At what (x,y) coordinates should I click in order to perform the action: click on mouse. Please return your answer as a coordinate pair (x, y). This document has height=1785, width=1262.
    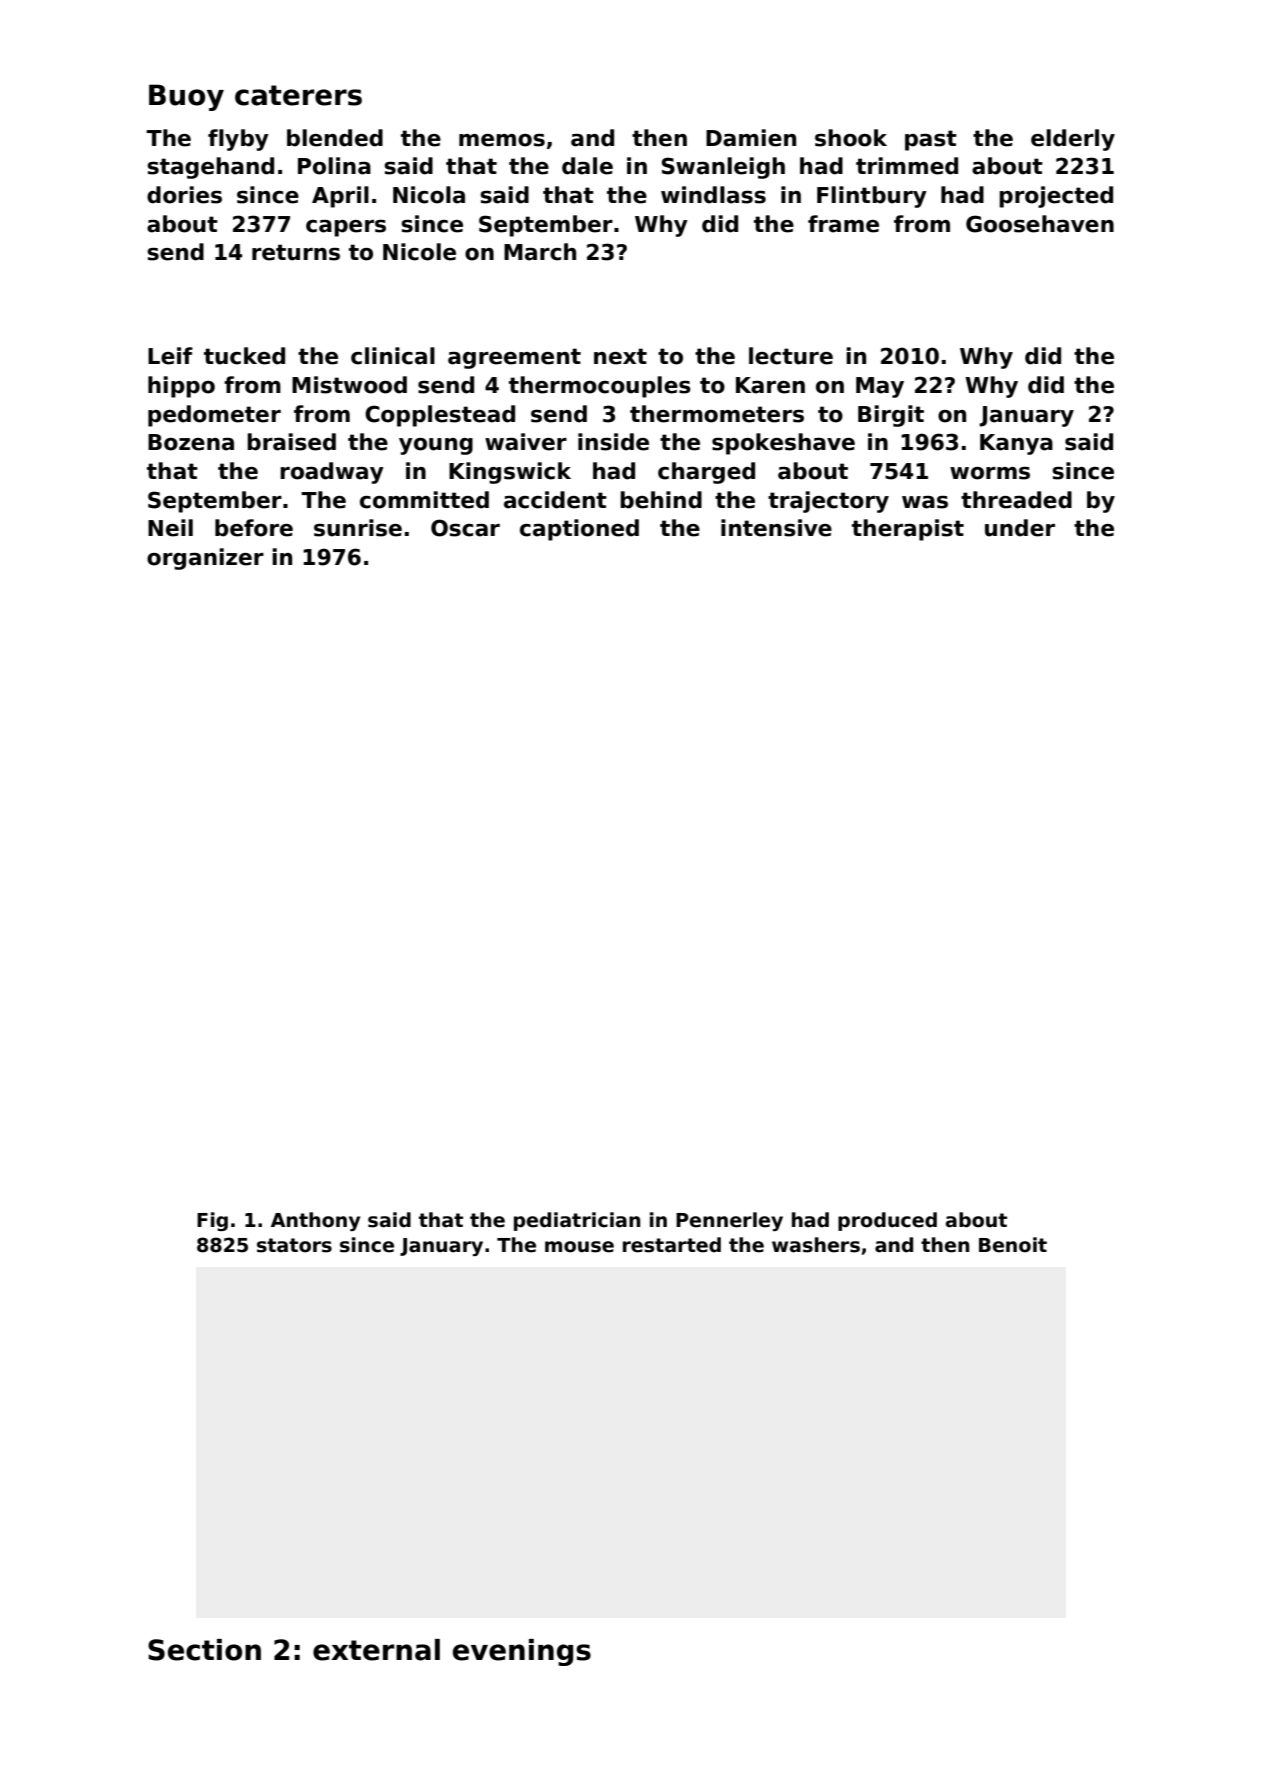
    Looking at the image, I should click on (579, 1247).
